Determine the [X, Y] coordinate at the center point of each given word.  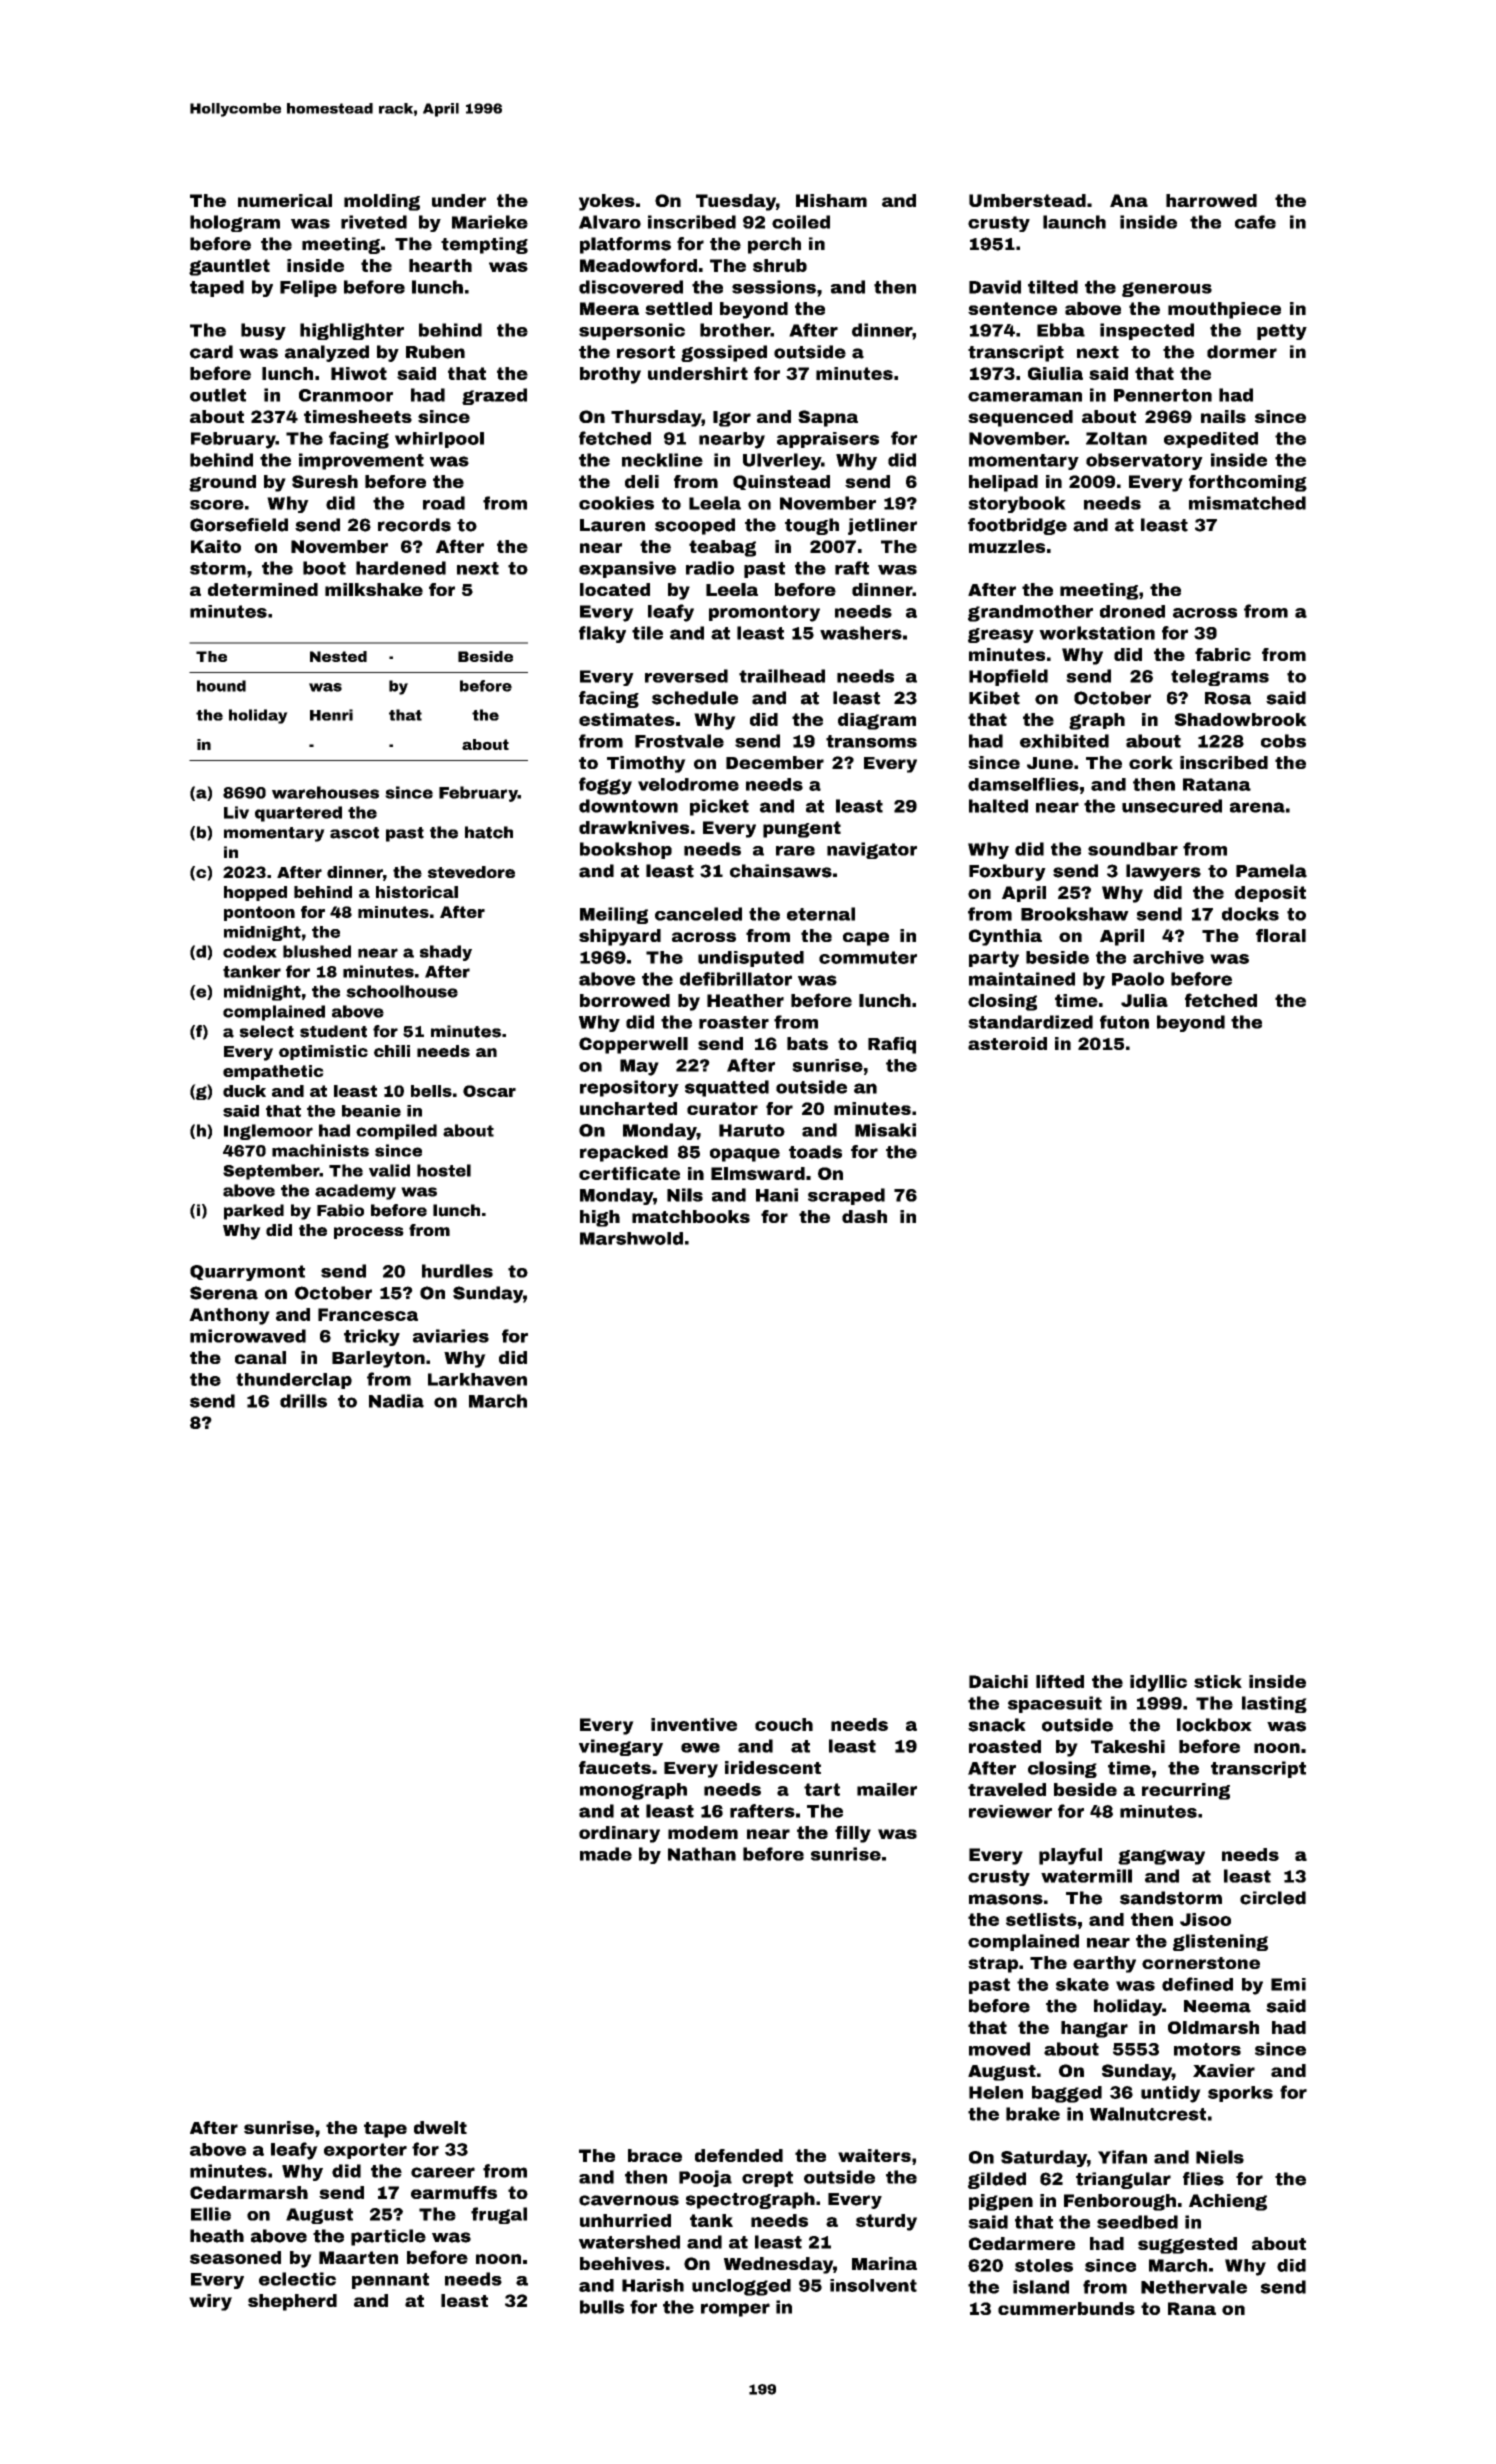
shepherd [292, 2302]
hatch [489, 832]
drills [303, 1401]
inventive [694, 1724]
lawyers [1163, 872]
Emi [1288, 1984]
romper [735, 2310]
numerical [285, 200]
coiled [801, 222]
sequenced [1020, 418]
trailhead [782, 676]
